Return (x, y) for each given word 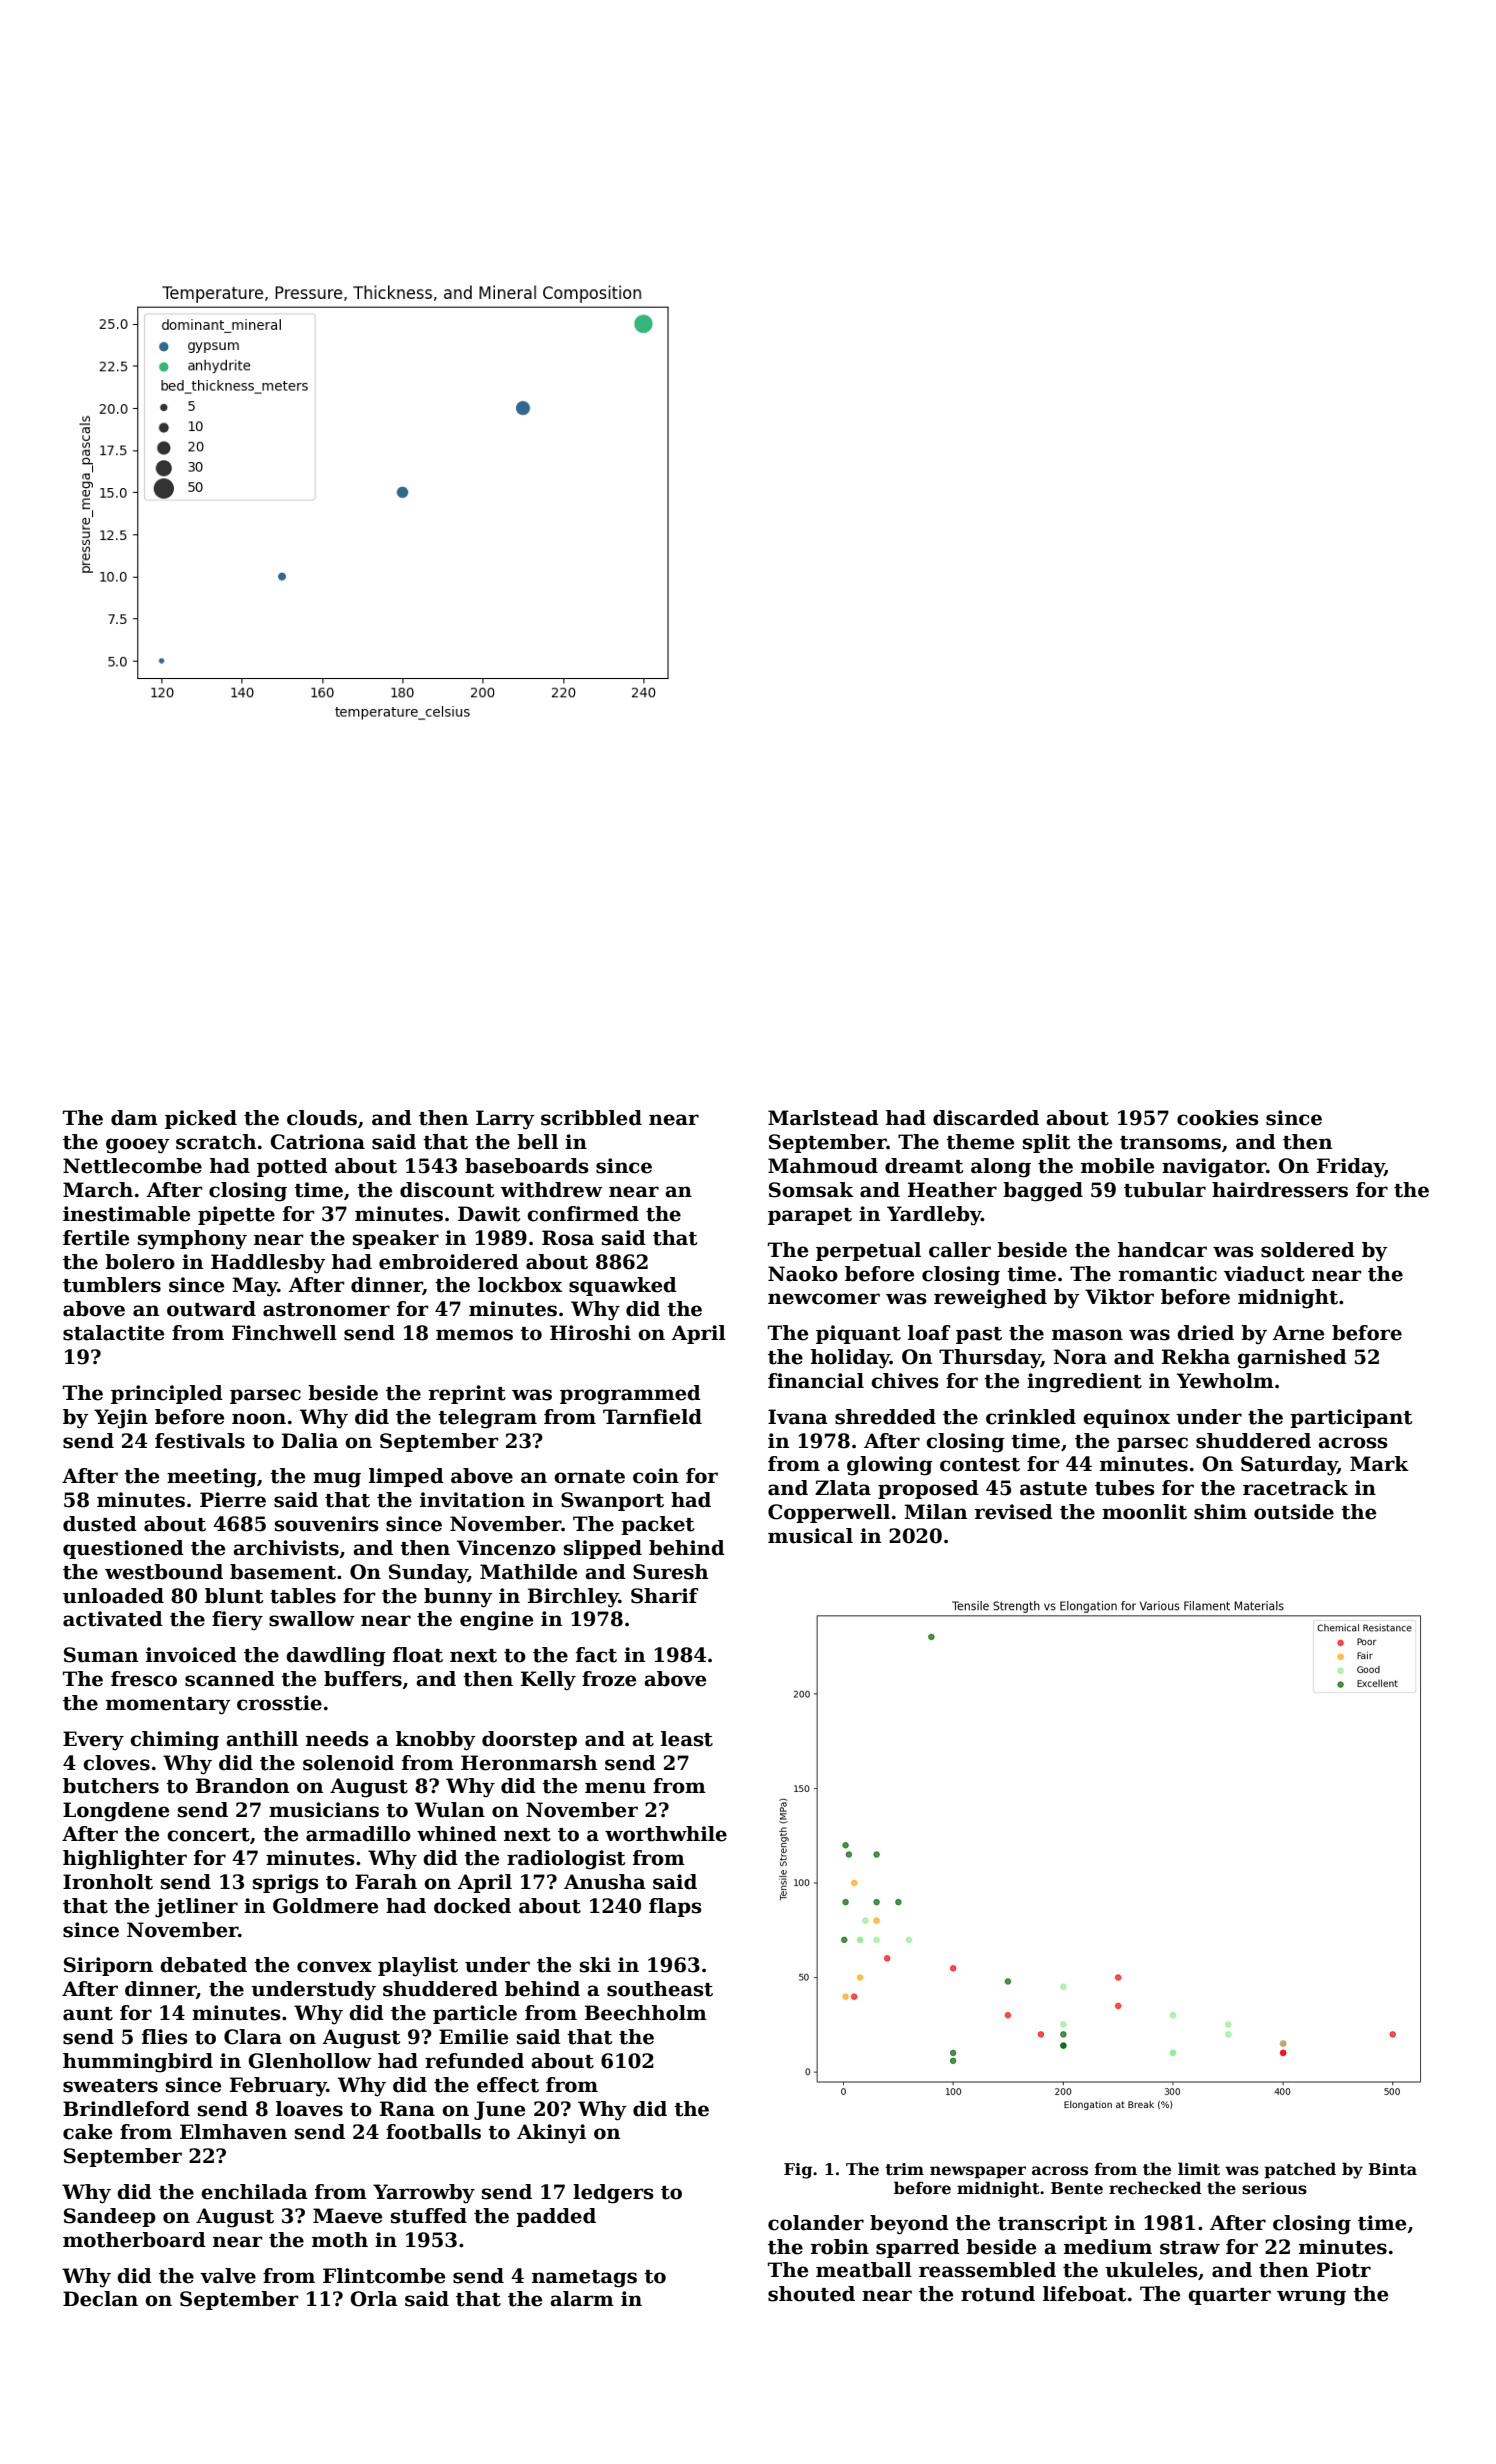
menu (615, 1788)
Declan (100, 2299)
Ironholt (108, 1882)
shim (1220, 1512)
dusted (100, 1524)
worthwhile (666, 1834)
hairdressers (1280, 1190)
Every (93, 1741)
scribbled (591, 1118)
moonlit (1144, 1512)
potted (292, 1167)
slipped (603, 1549)
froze (609, 1679)
